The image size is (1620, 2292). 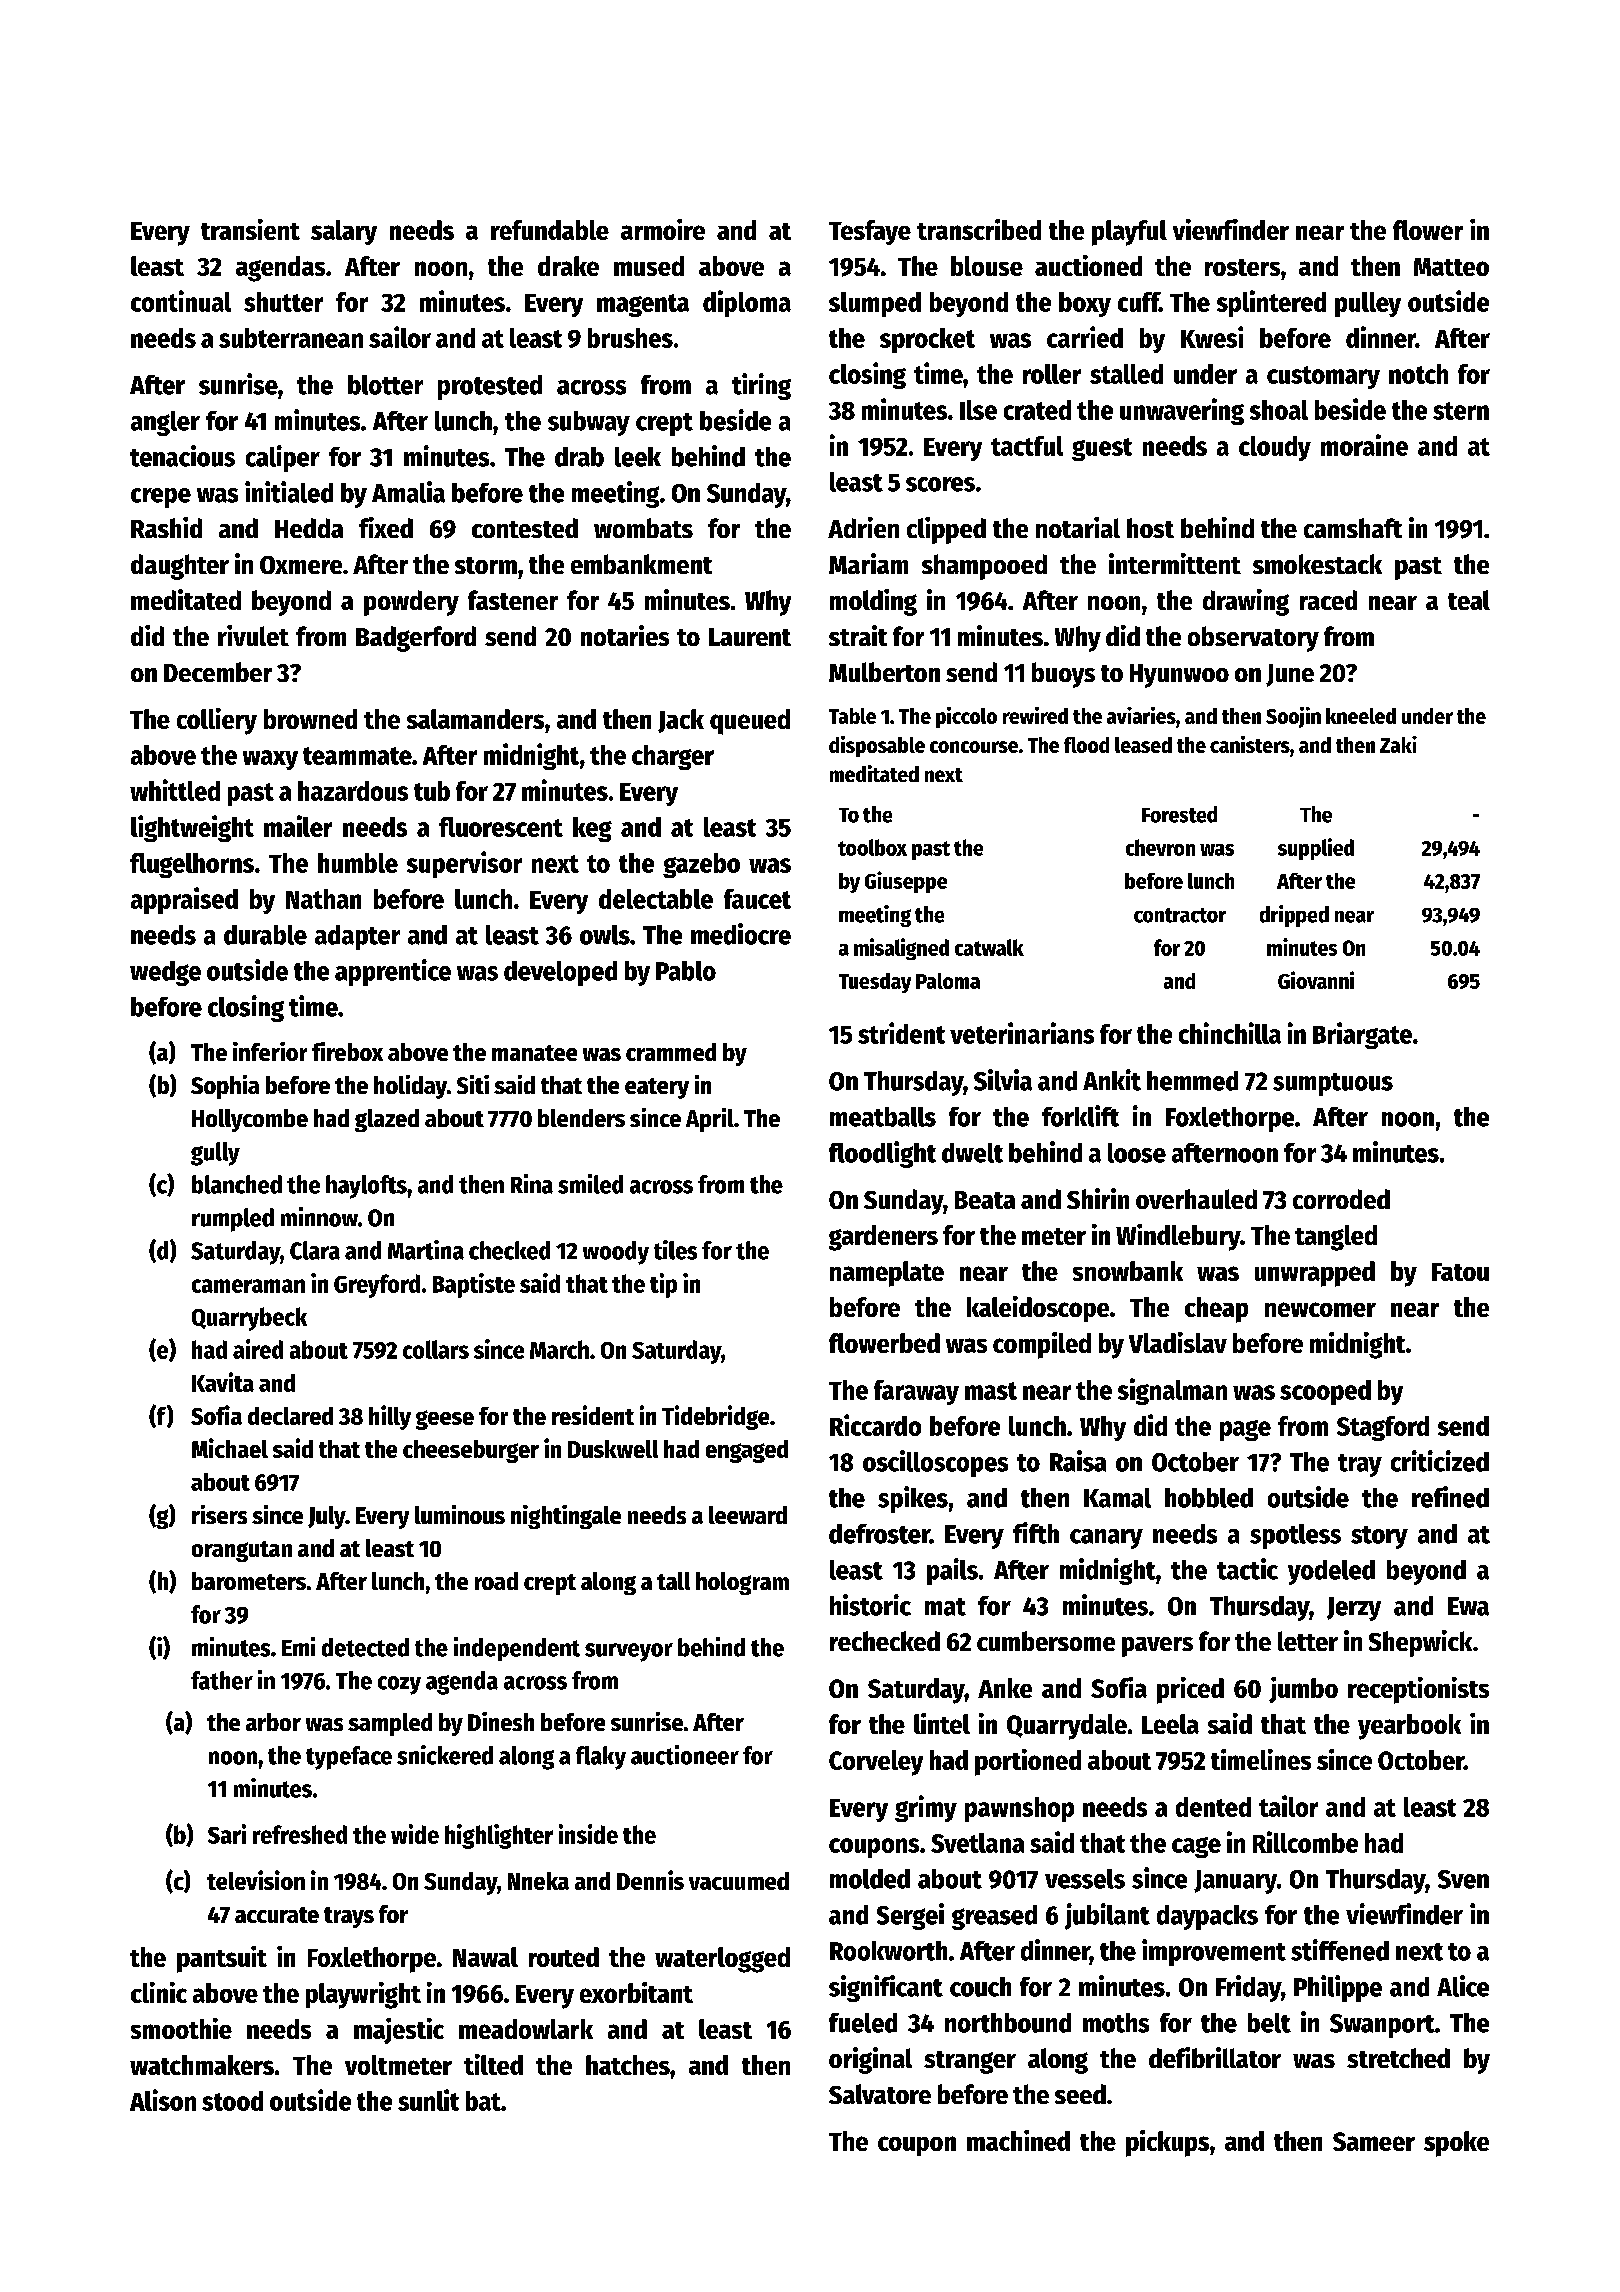 I want to click on fueled, so click(x=863, y=2023).
